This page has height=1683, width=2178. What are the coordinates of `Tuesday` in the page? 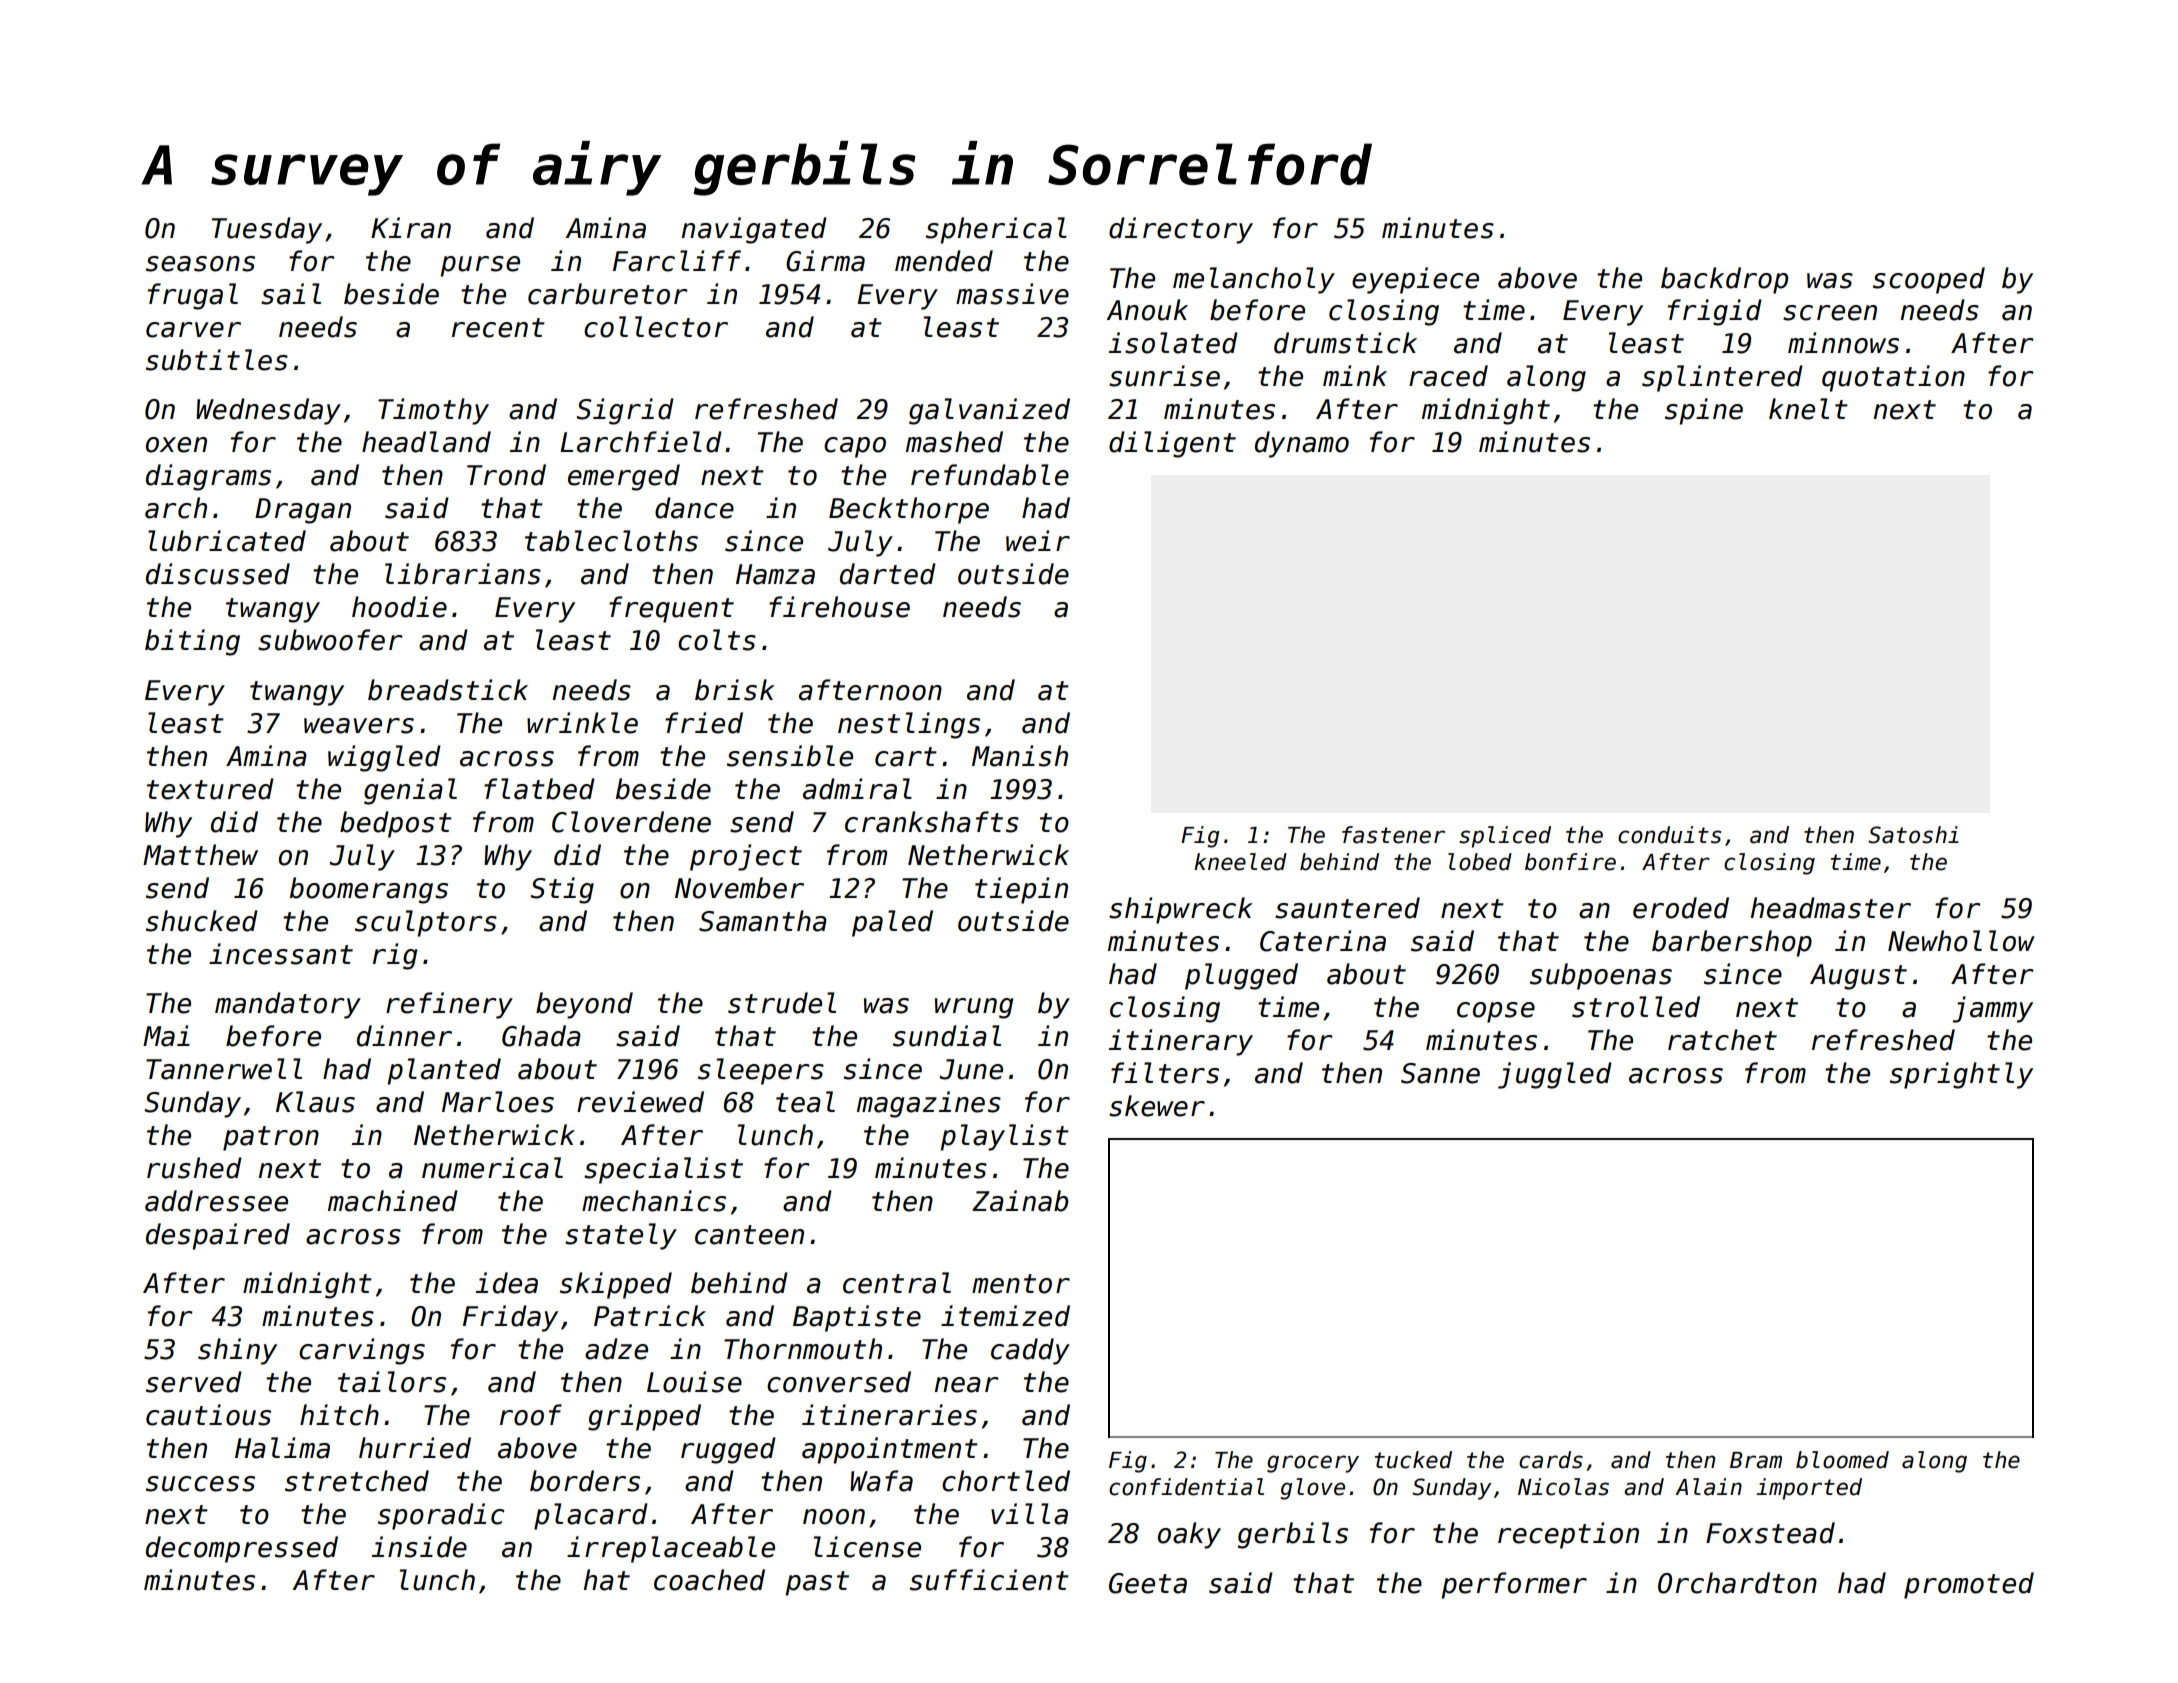 It's located at (267, 230).
